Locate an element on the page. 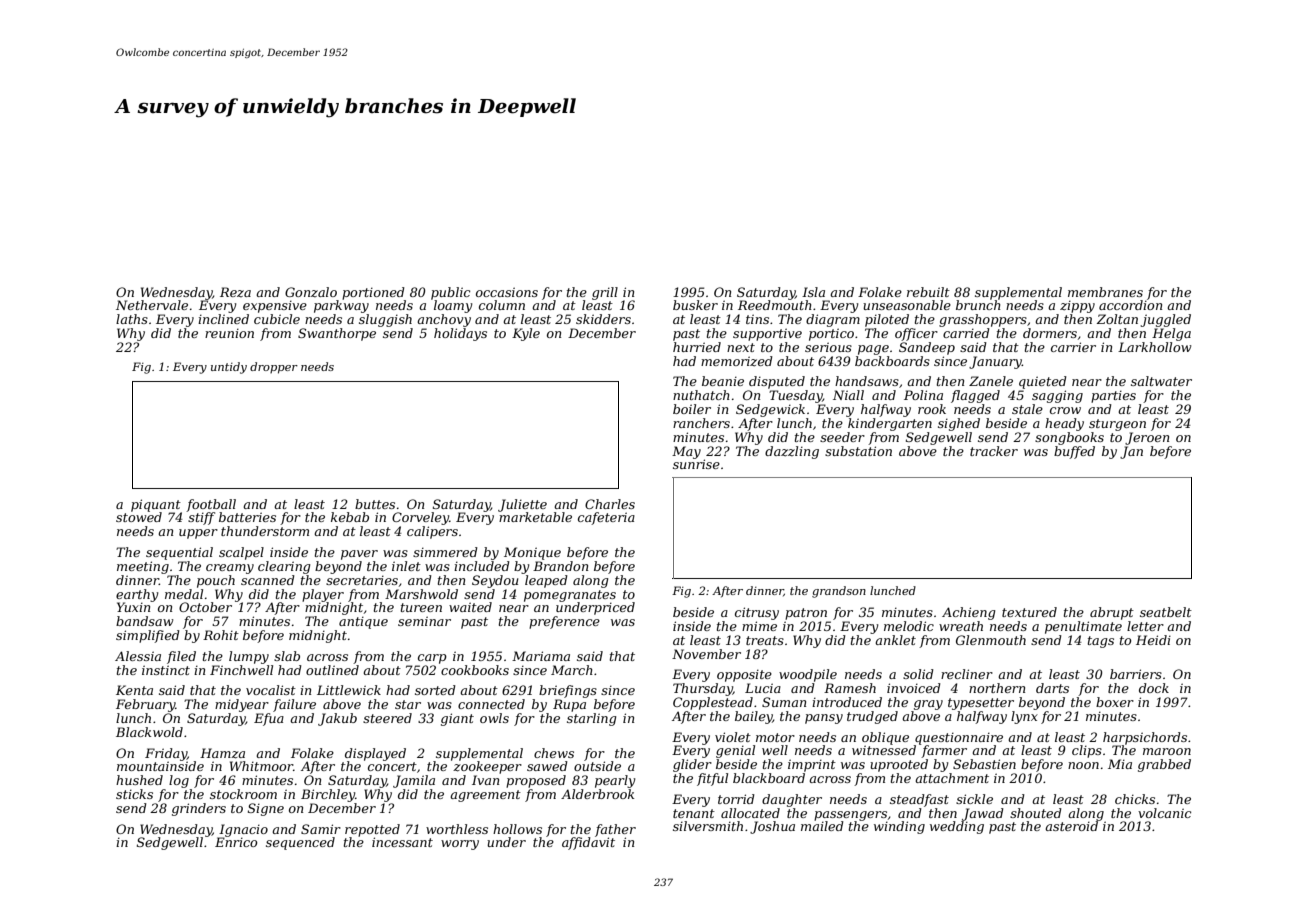 The image size is (1308, 924). chews is located at coordinates (554, 753).
